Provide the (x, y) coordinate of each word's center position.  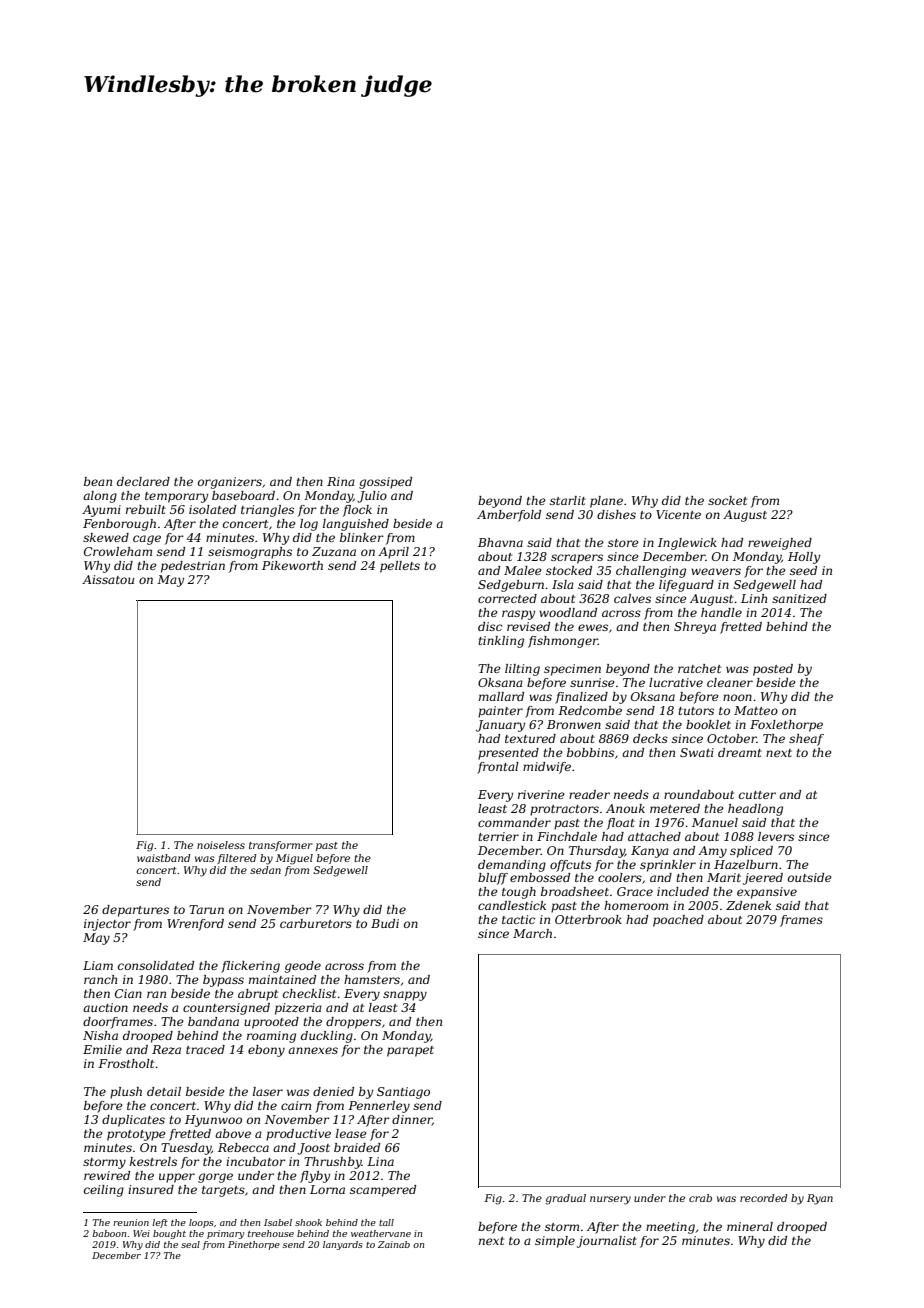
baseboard (243, 495)
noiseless (221, 845)
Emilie (102, 1049)
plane (606, 502)
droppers (353, 1023)
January (500, 726)
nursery (610, 1200)
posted (773, 670)
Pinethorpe (254, 1245)
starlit (568, 500)
